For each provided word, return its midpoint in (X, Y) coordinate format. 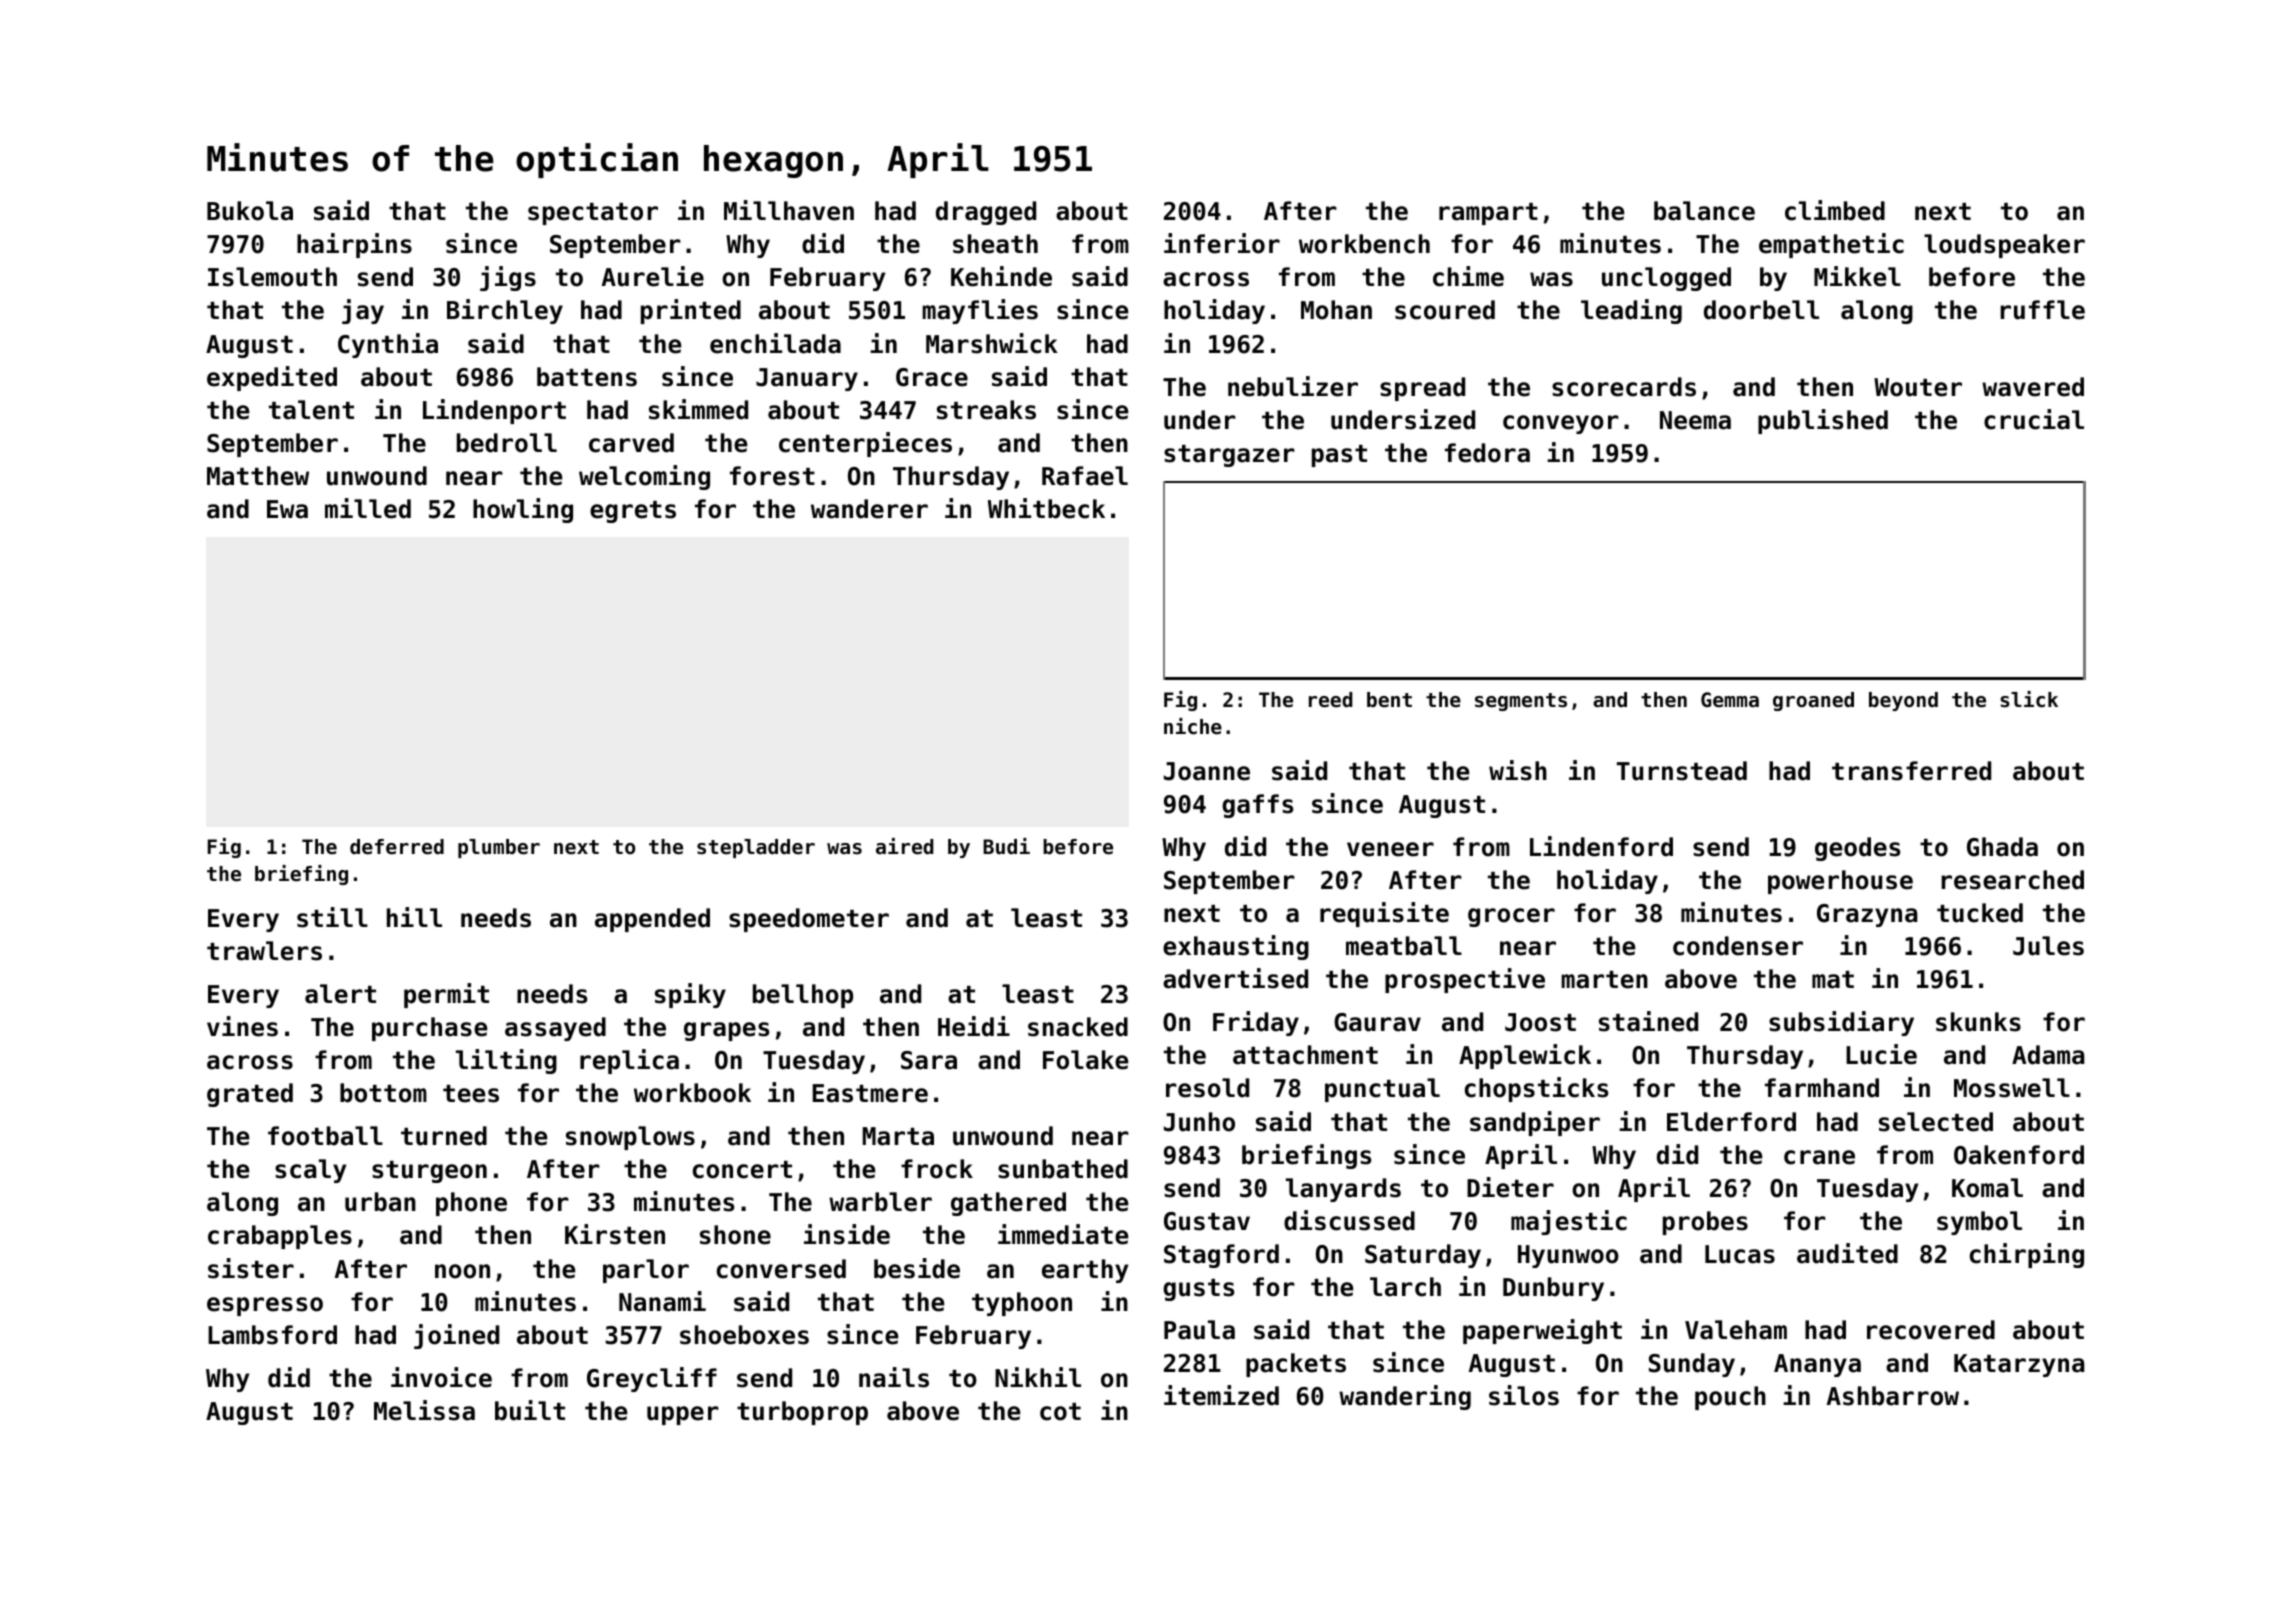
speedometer (809, 920)
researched (2012, 880)
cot (1060, 1412)
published (1823, 421)
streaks (986, 410)
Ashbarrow (1893, 1396)
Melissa (424, 1410)
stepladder (756, 848)
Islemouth (272, 277)
